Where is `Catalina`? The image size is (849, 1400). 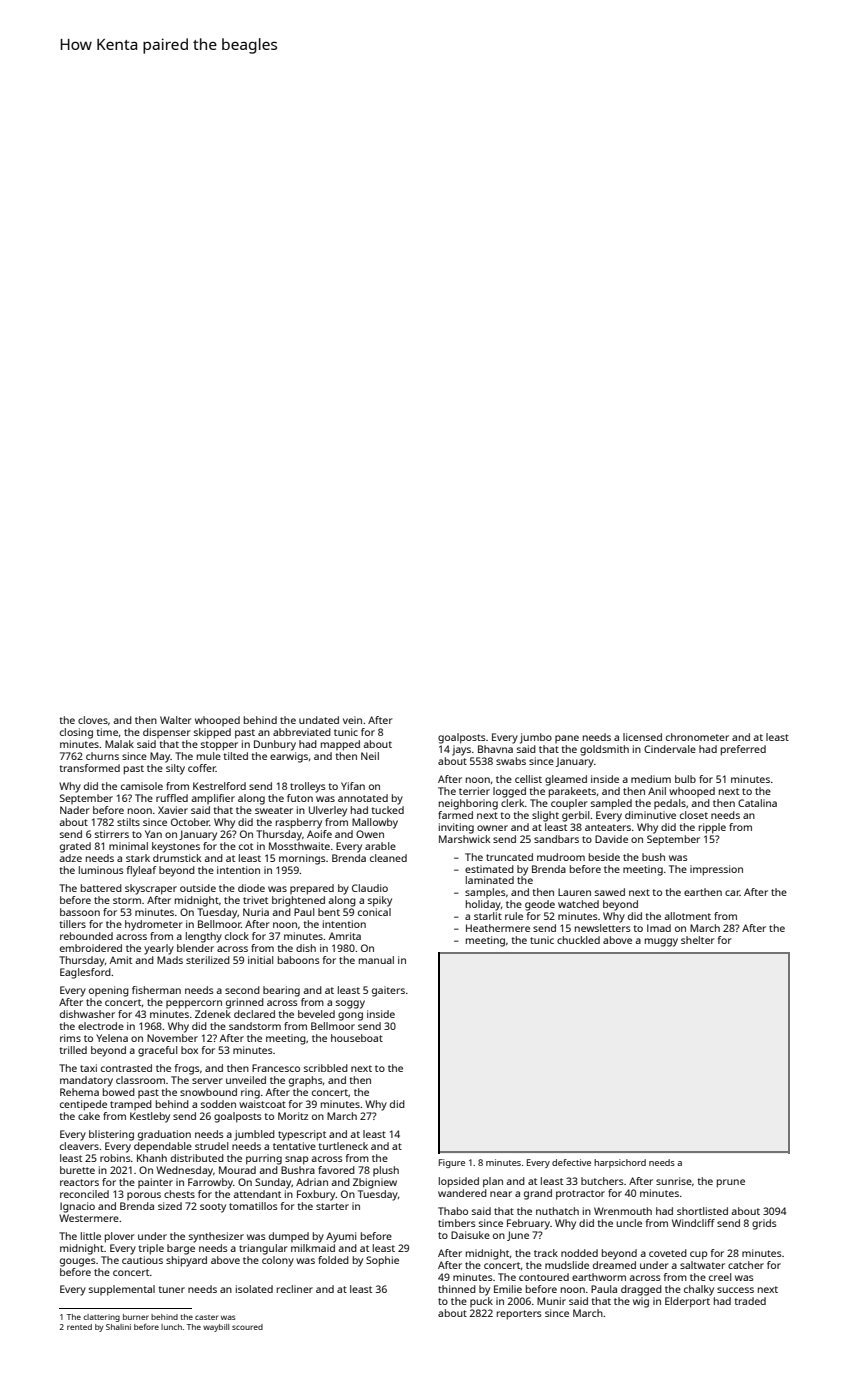 Catalina is located at coordinates (757, 803).
